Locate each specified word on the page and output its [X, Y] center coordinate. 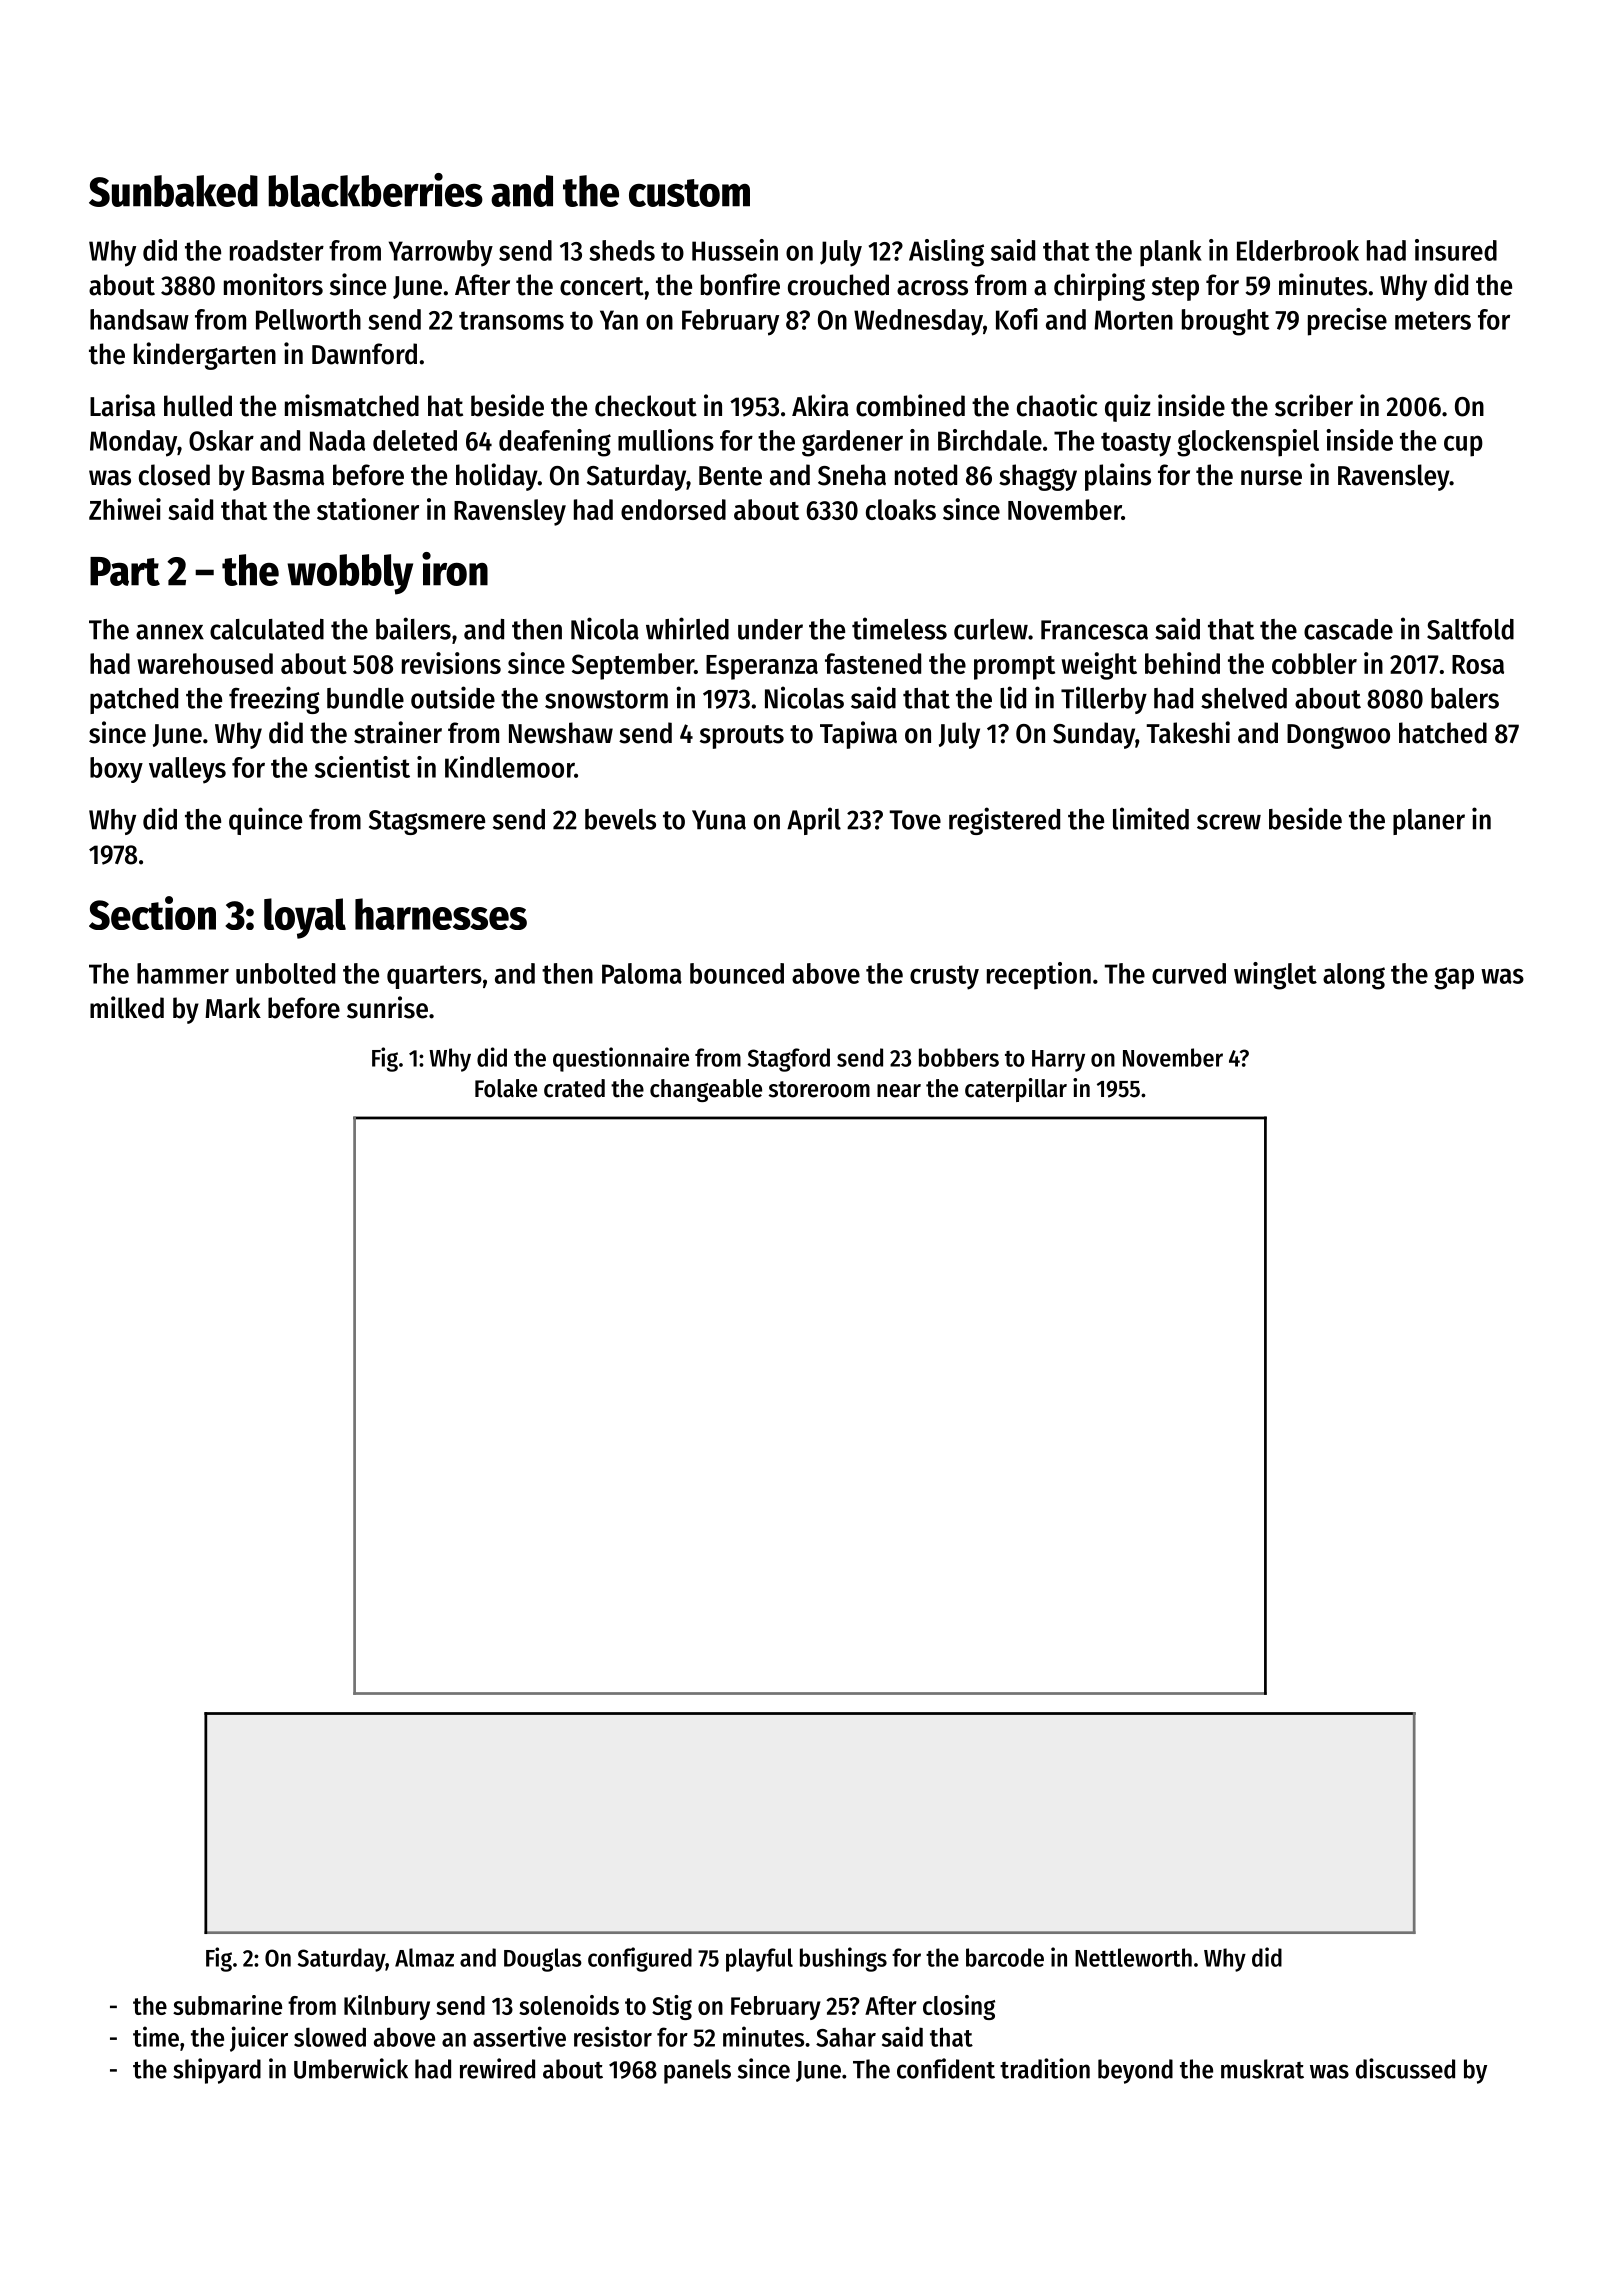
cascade [1348, 629]
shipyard [217, 2071]
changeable [706, 1090]
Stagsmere [427, 822]
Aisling [946, 253]
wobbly [350, 574]
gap [1454, 978]
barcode [1005, 1957]
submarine [227, 2005]
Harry [1058, 1061]
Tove [915, 820]
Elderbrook [1298, 250]
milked [127, 1007]
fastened [873, 663]
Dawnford [364, 354]
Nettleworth [1133, 1957]
